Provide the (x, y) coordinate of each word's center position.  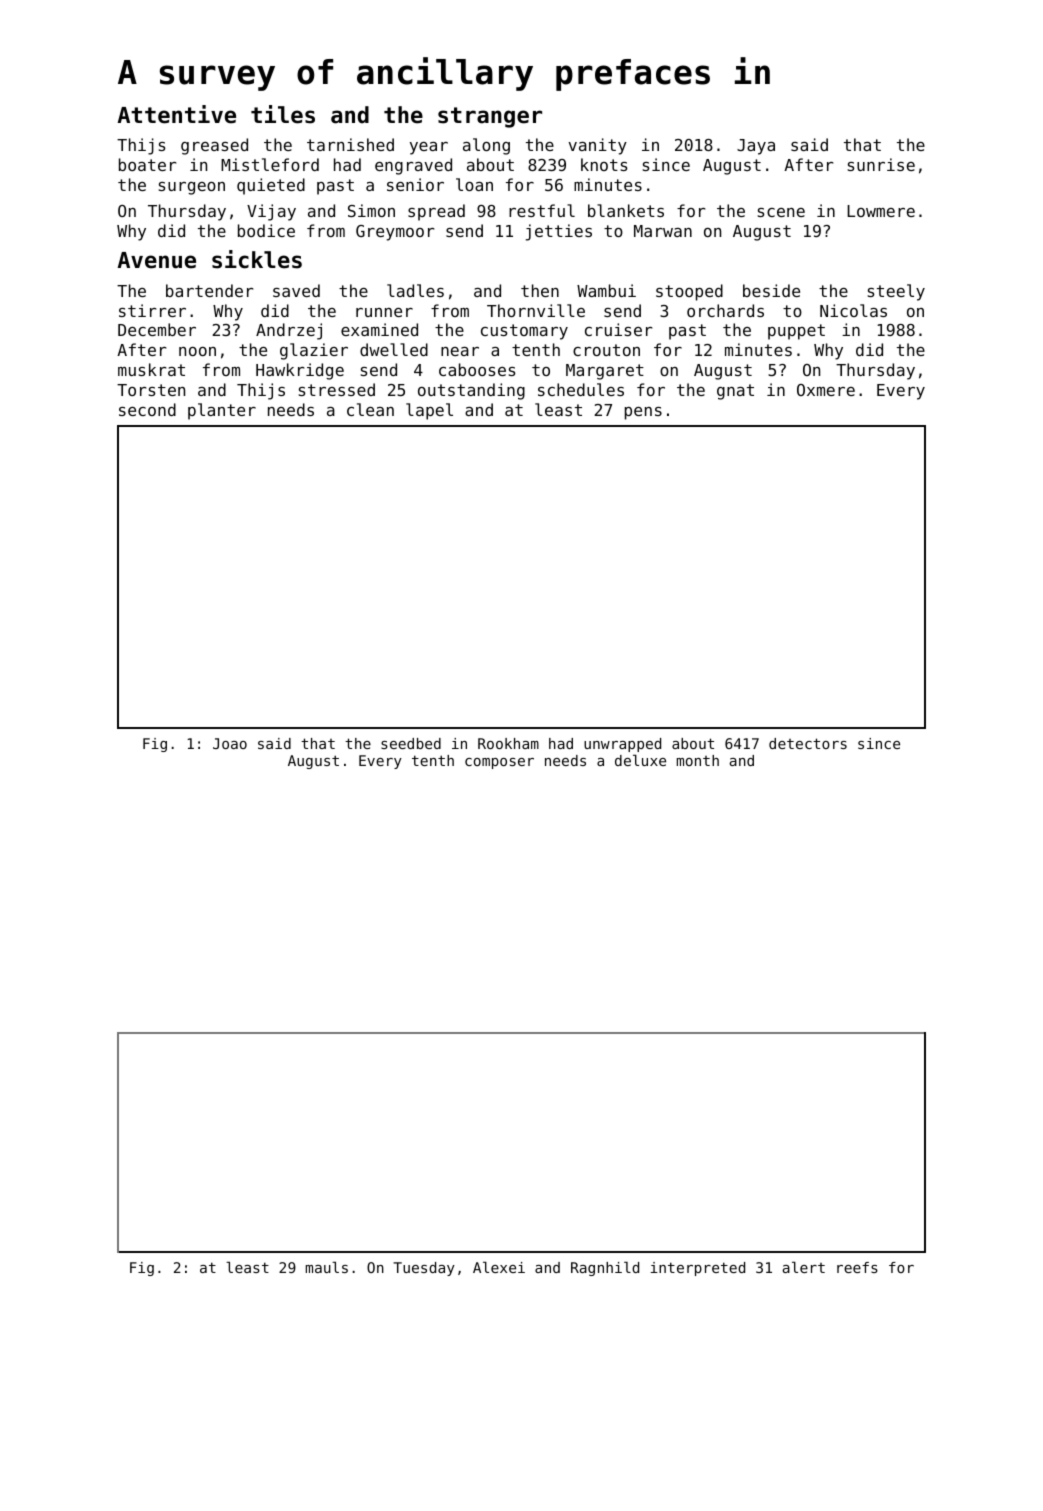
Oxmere (826, 390)
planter (222, 411)
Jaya (756, 147)
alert (804, 1267)
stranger (490, 117)
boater (147, 164)
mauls (327, 1267)
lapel (429, 411)
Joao (230, 743)
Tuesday (424, 1269)
